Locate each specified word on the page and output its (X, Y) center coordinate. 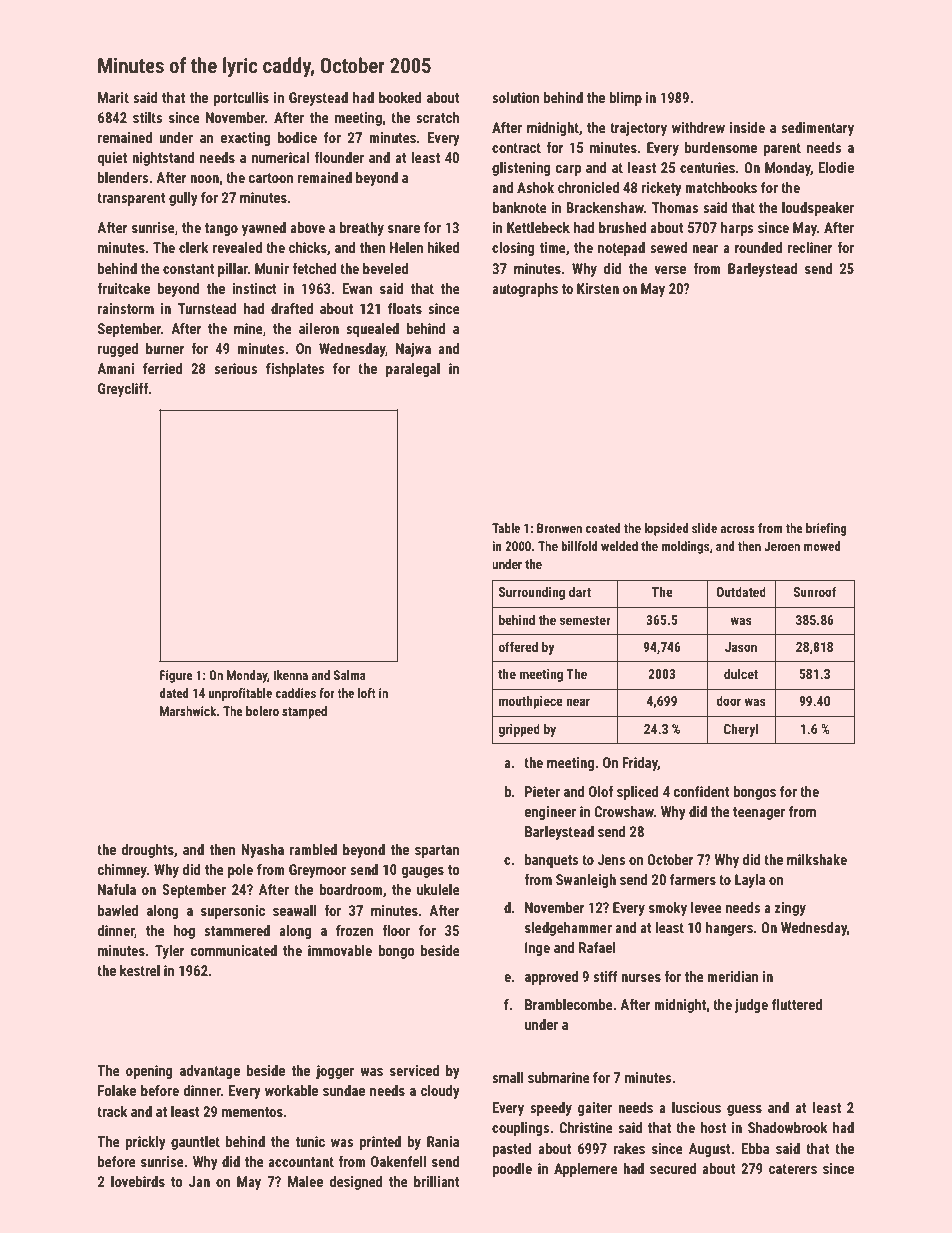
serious (235, 368)
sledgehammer (568, 929)
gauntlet (195, 1143)
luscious (696, 1107)
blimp (625, 99)
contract (516, 148)
